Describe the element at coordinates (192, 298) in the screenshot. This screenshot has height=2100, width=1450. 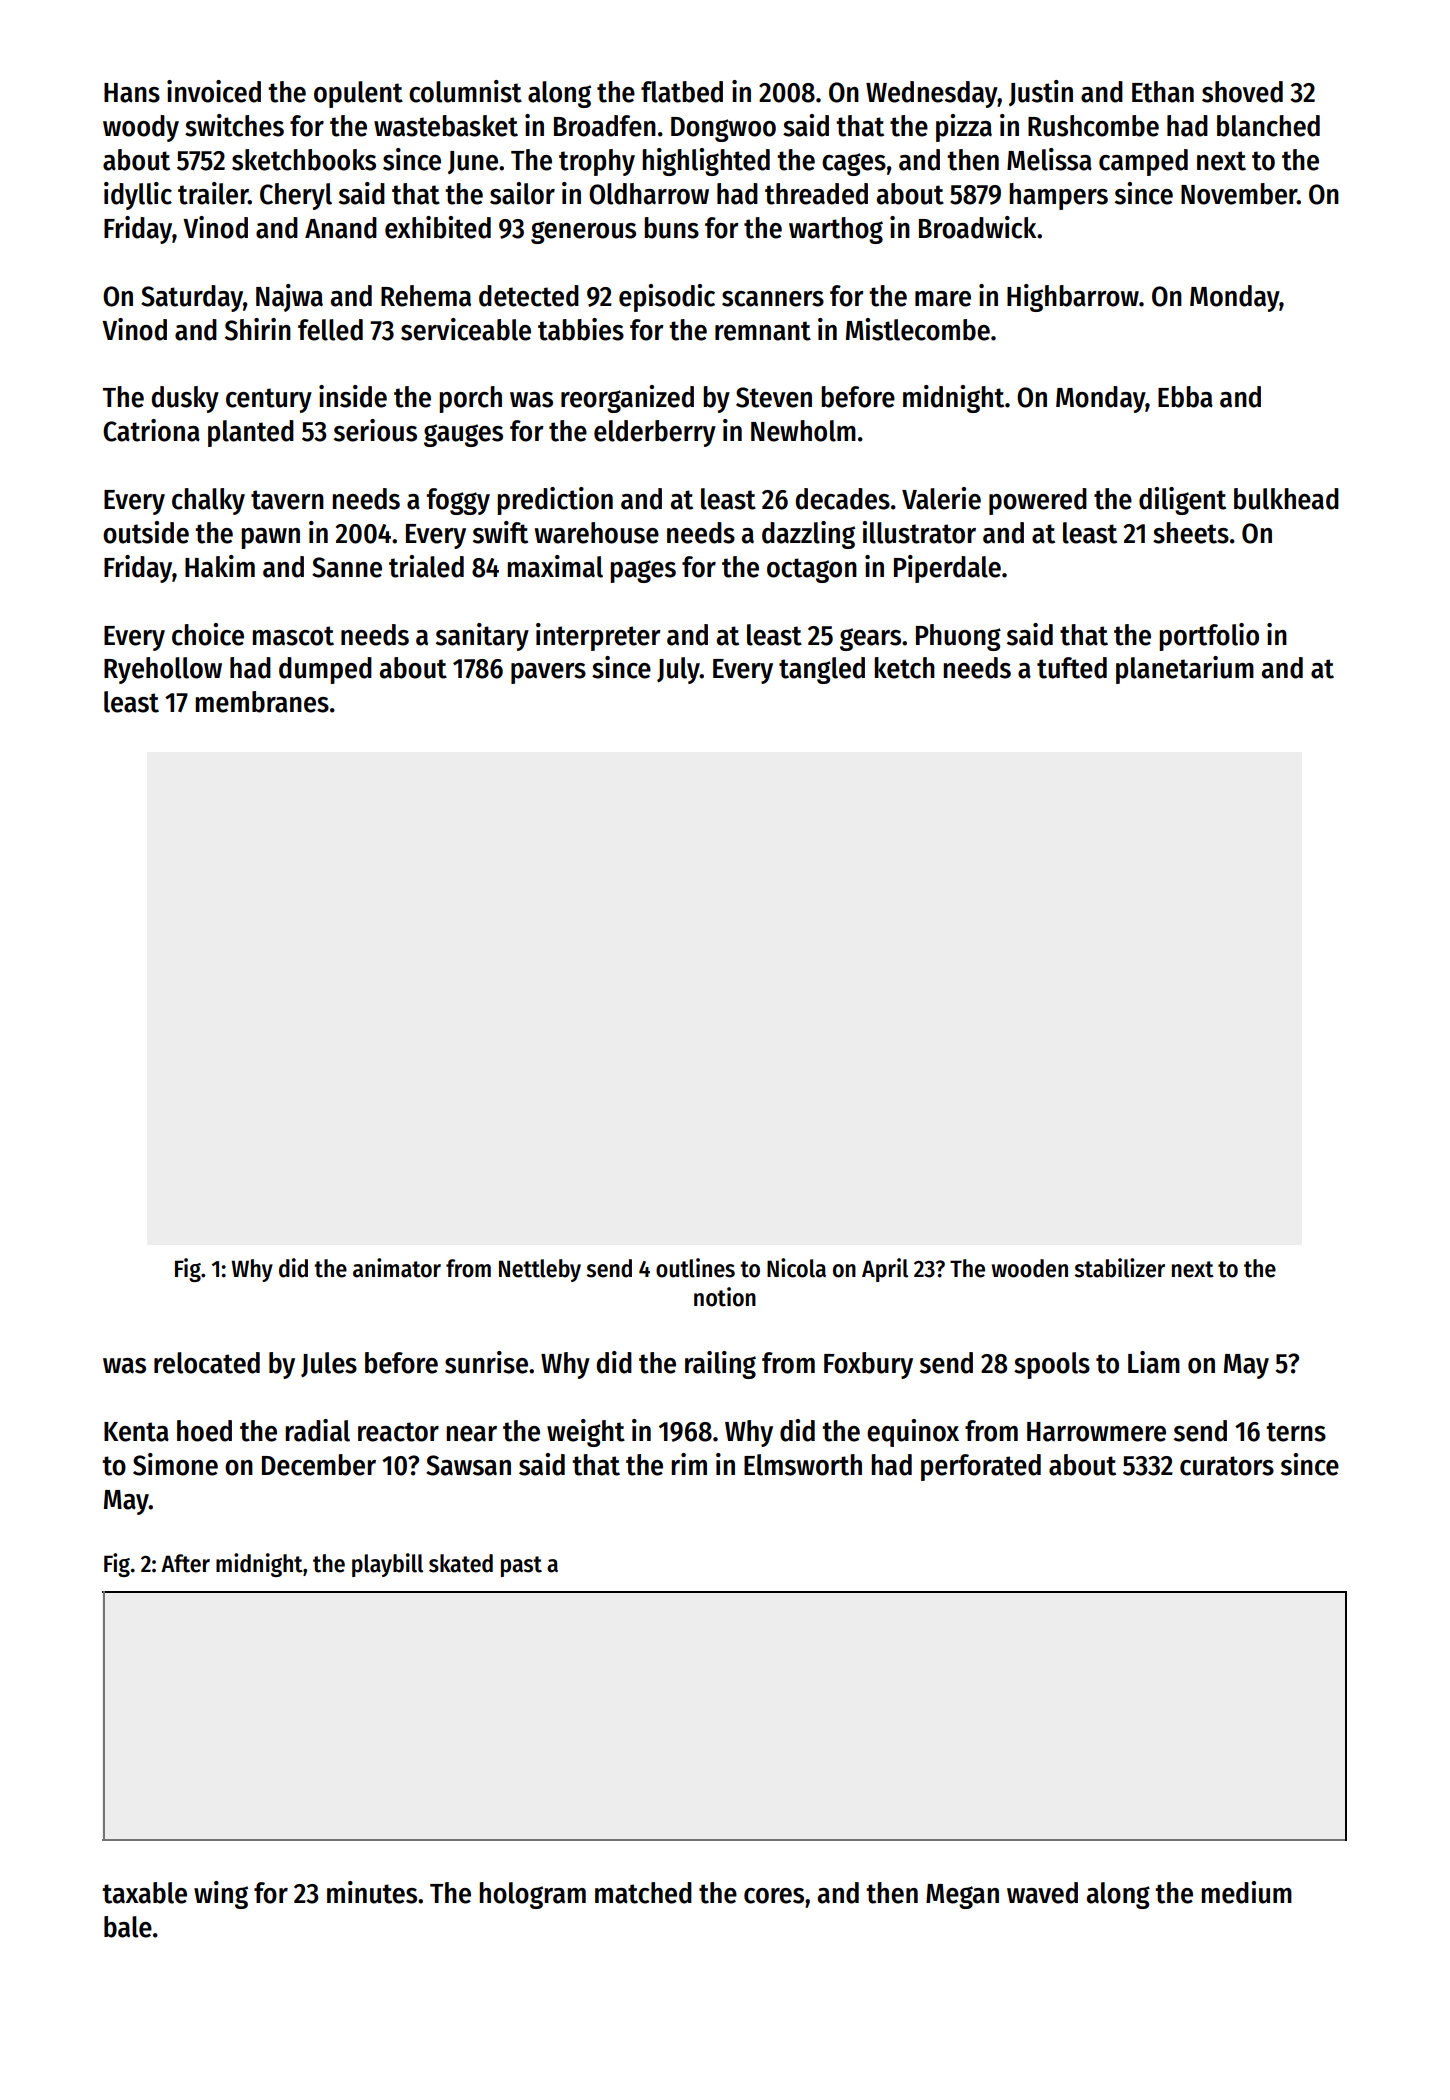
I see `Saturday` at that location.
